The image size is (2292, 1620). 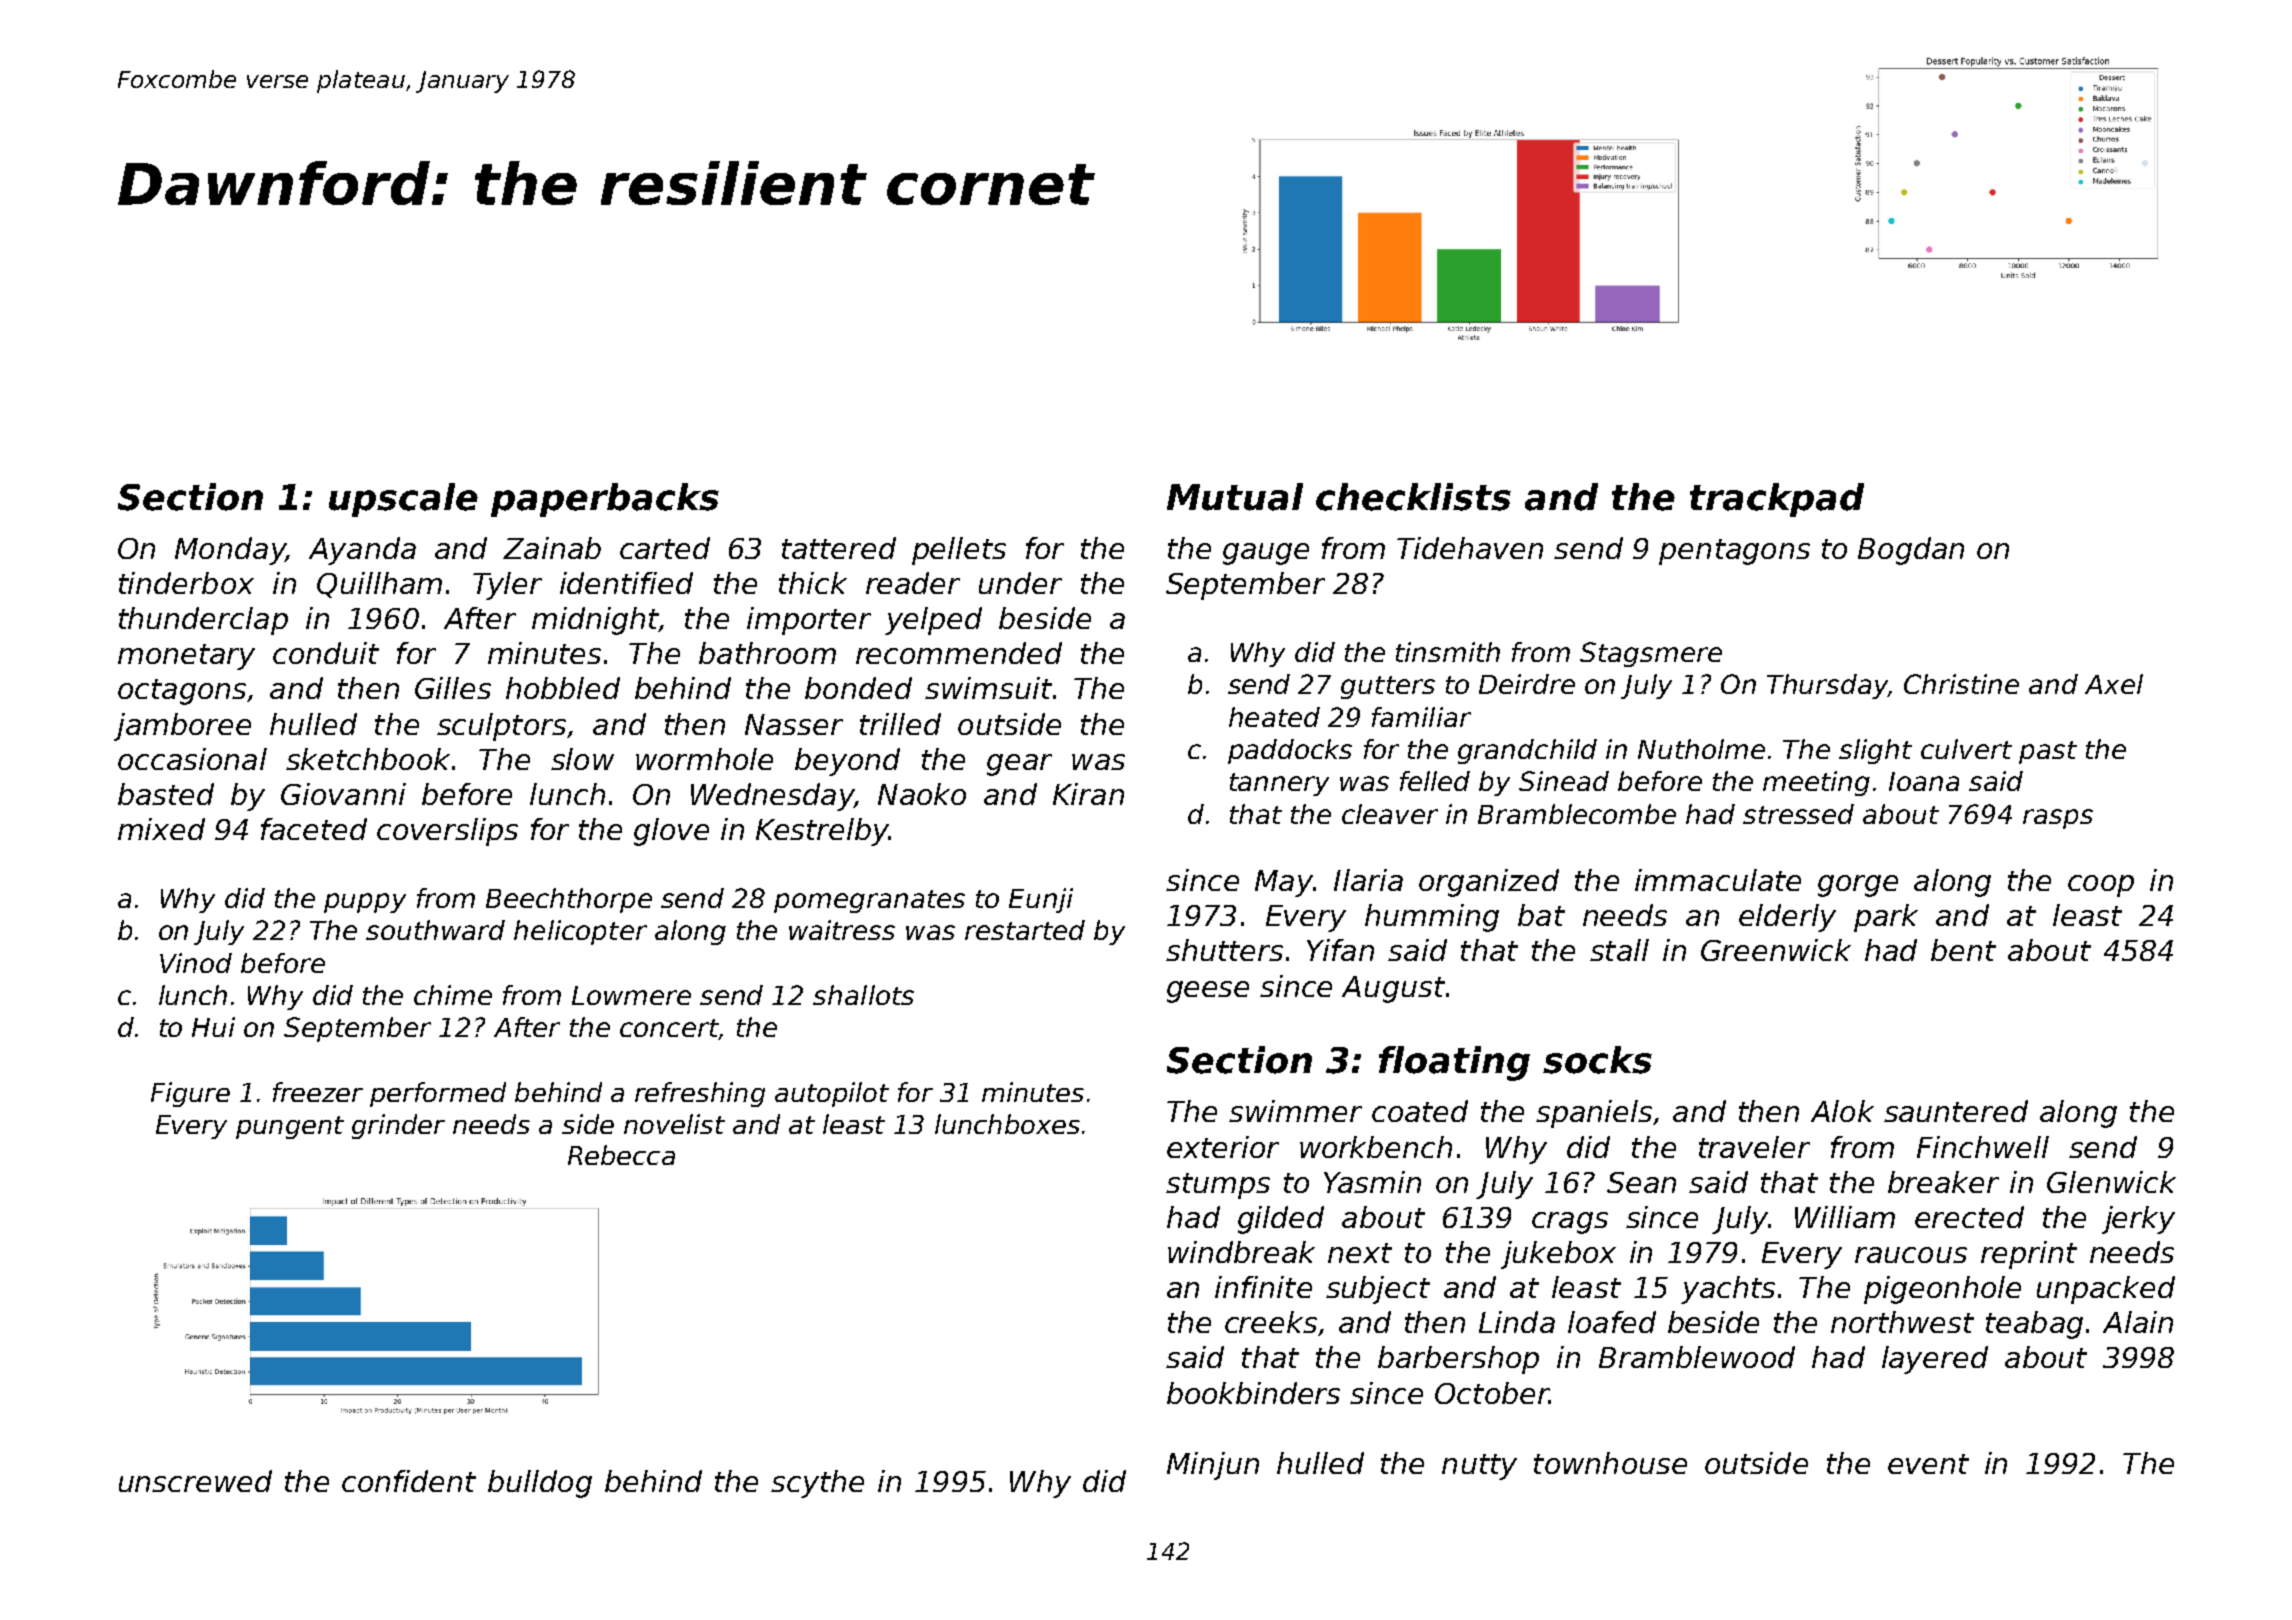 I want to click on past, so click(x=2048, y=752).
